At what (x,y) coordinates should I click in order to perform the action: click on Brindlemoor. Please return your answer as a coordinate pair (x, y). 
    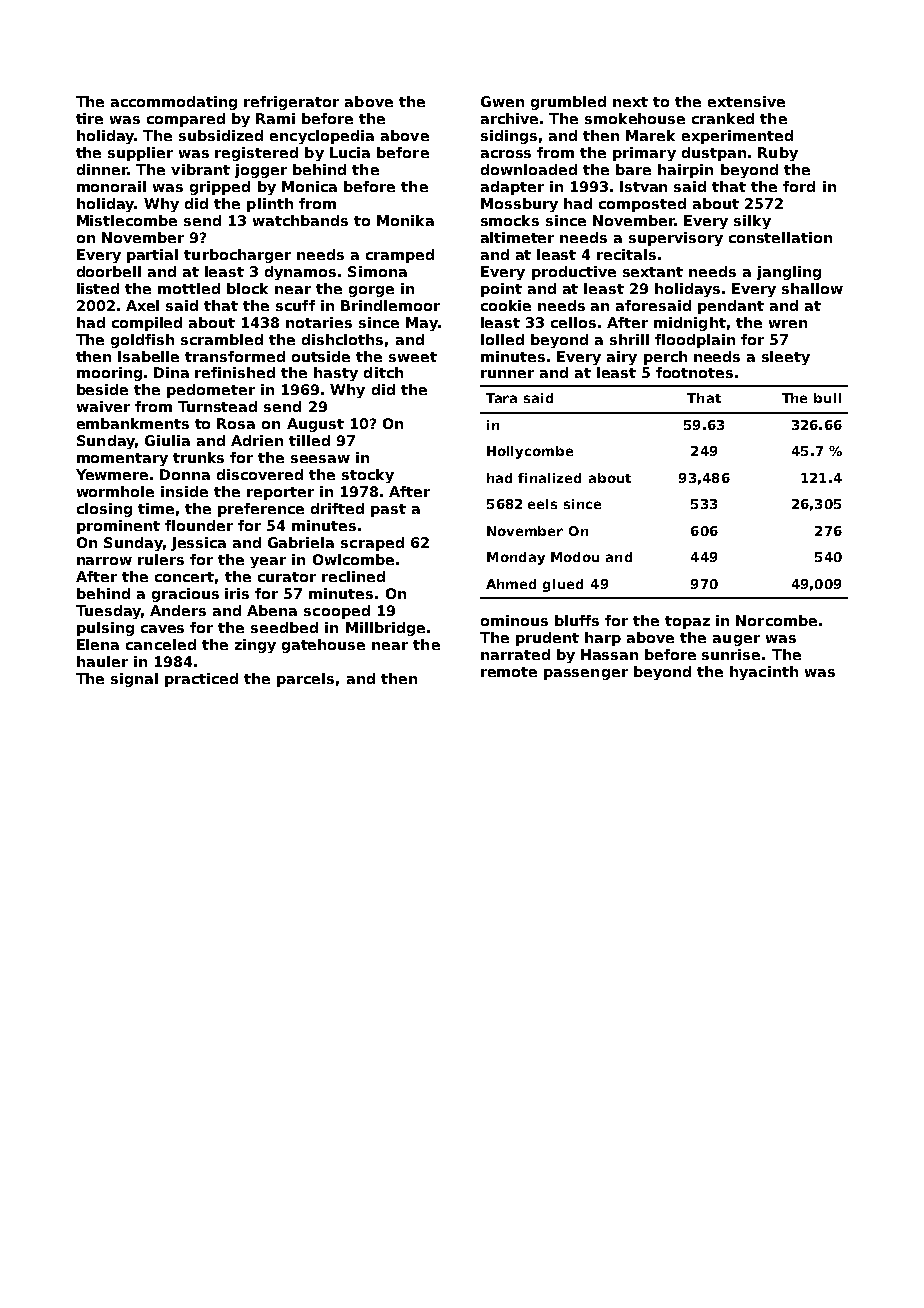
    Looking at the image, I should click on (390, 305).
